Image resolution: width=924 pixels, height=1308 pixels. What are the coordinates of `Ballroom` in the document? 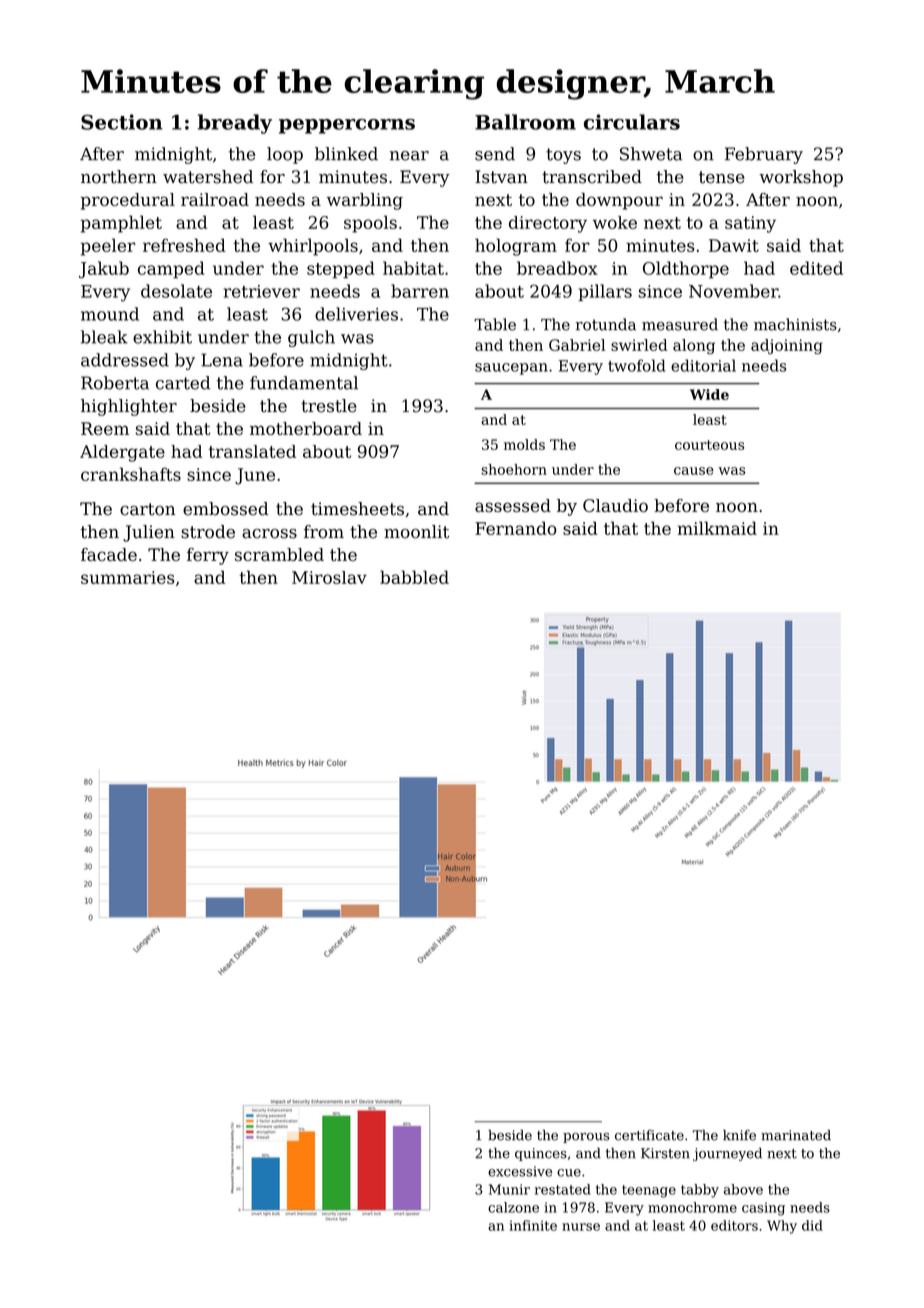 It's located at (525, 122).
